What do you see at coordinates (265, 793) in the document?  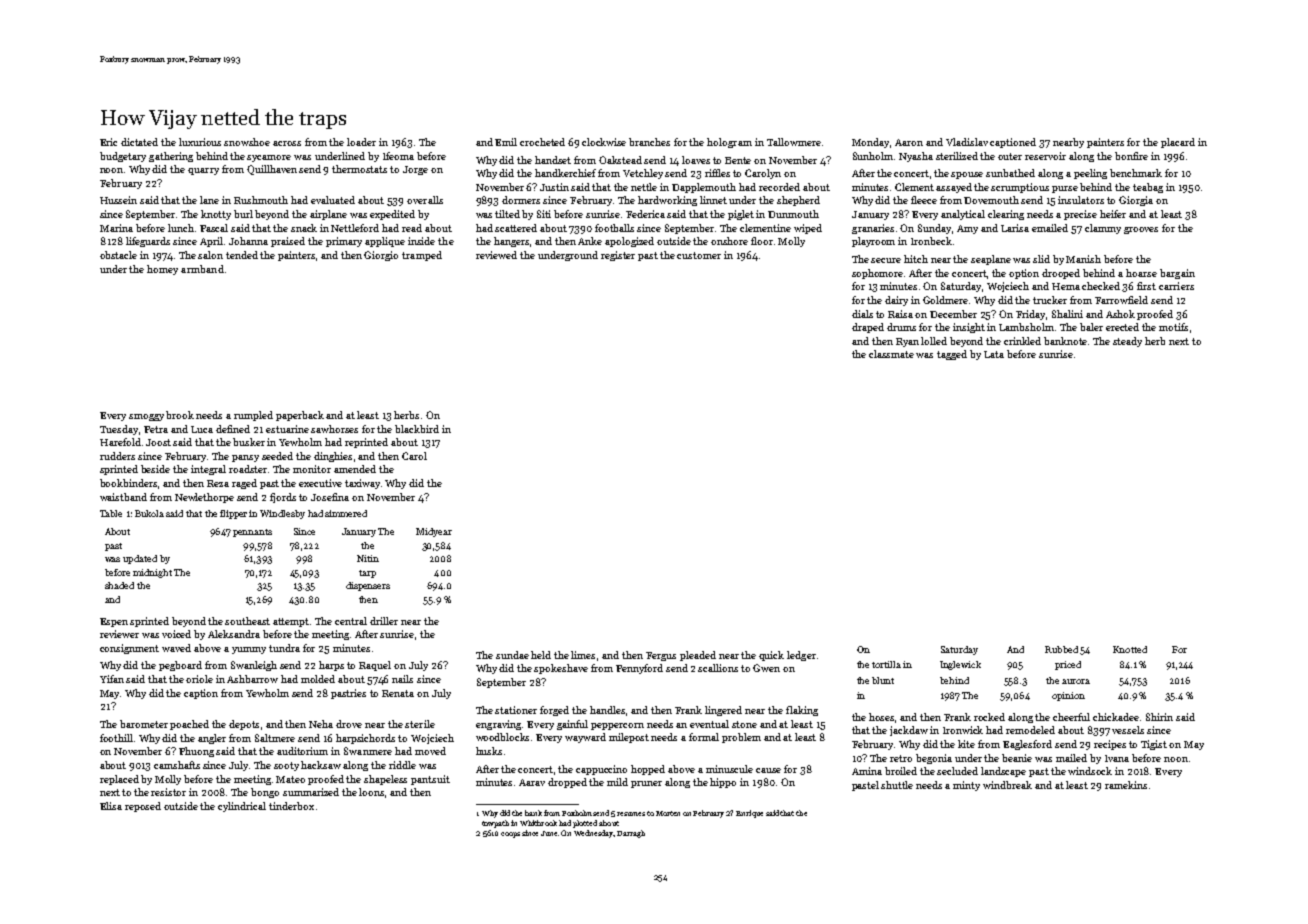 I see `bongo` at bounding box center [265, 793].
